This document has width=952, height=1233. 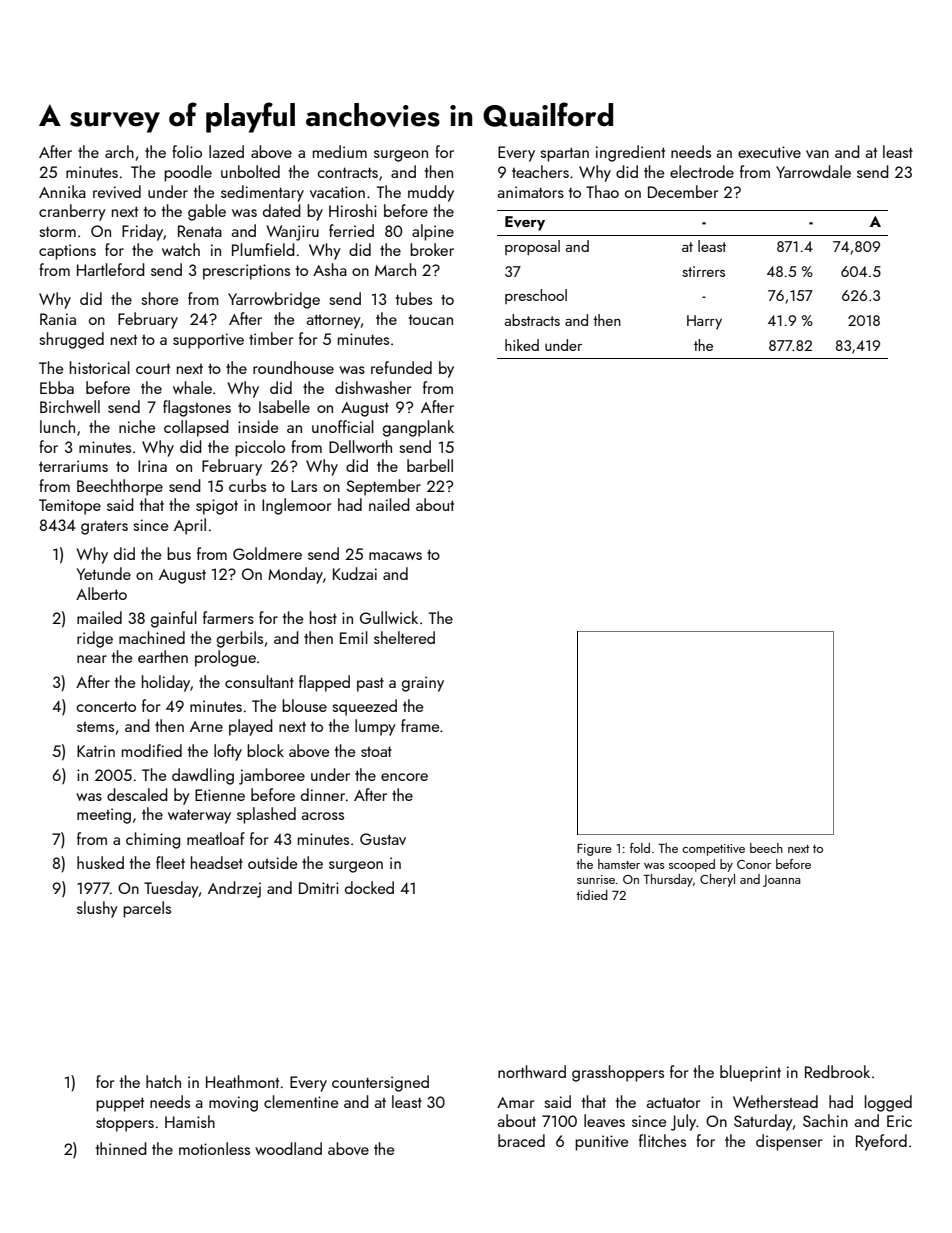 What do you see at coordinates (704, 322) in the document?
I see `Harry` at bounding box center [704, 322].
